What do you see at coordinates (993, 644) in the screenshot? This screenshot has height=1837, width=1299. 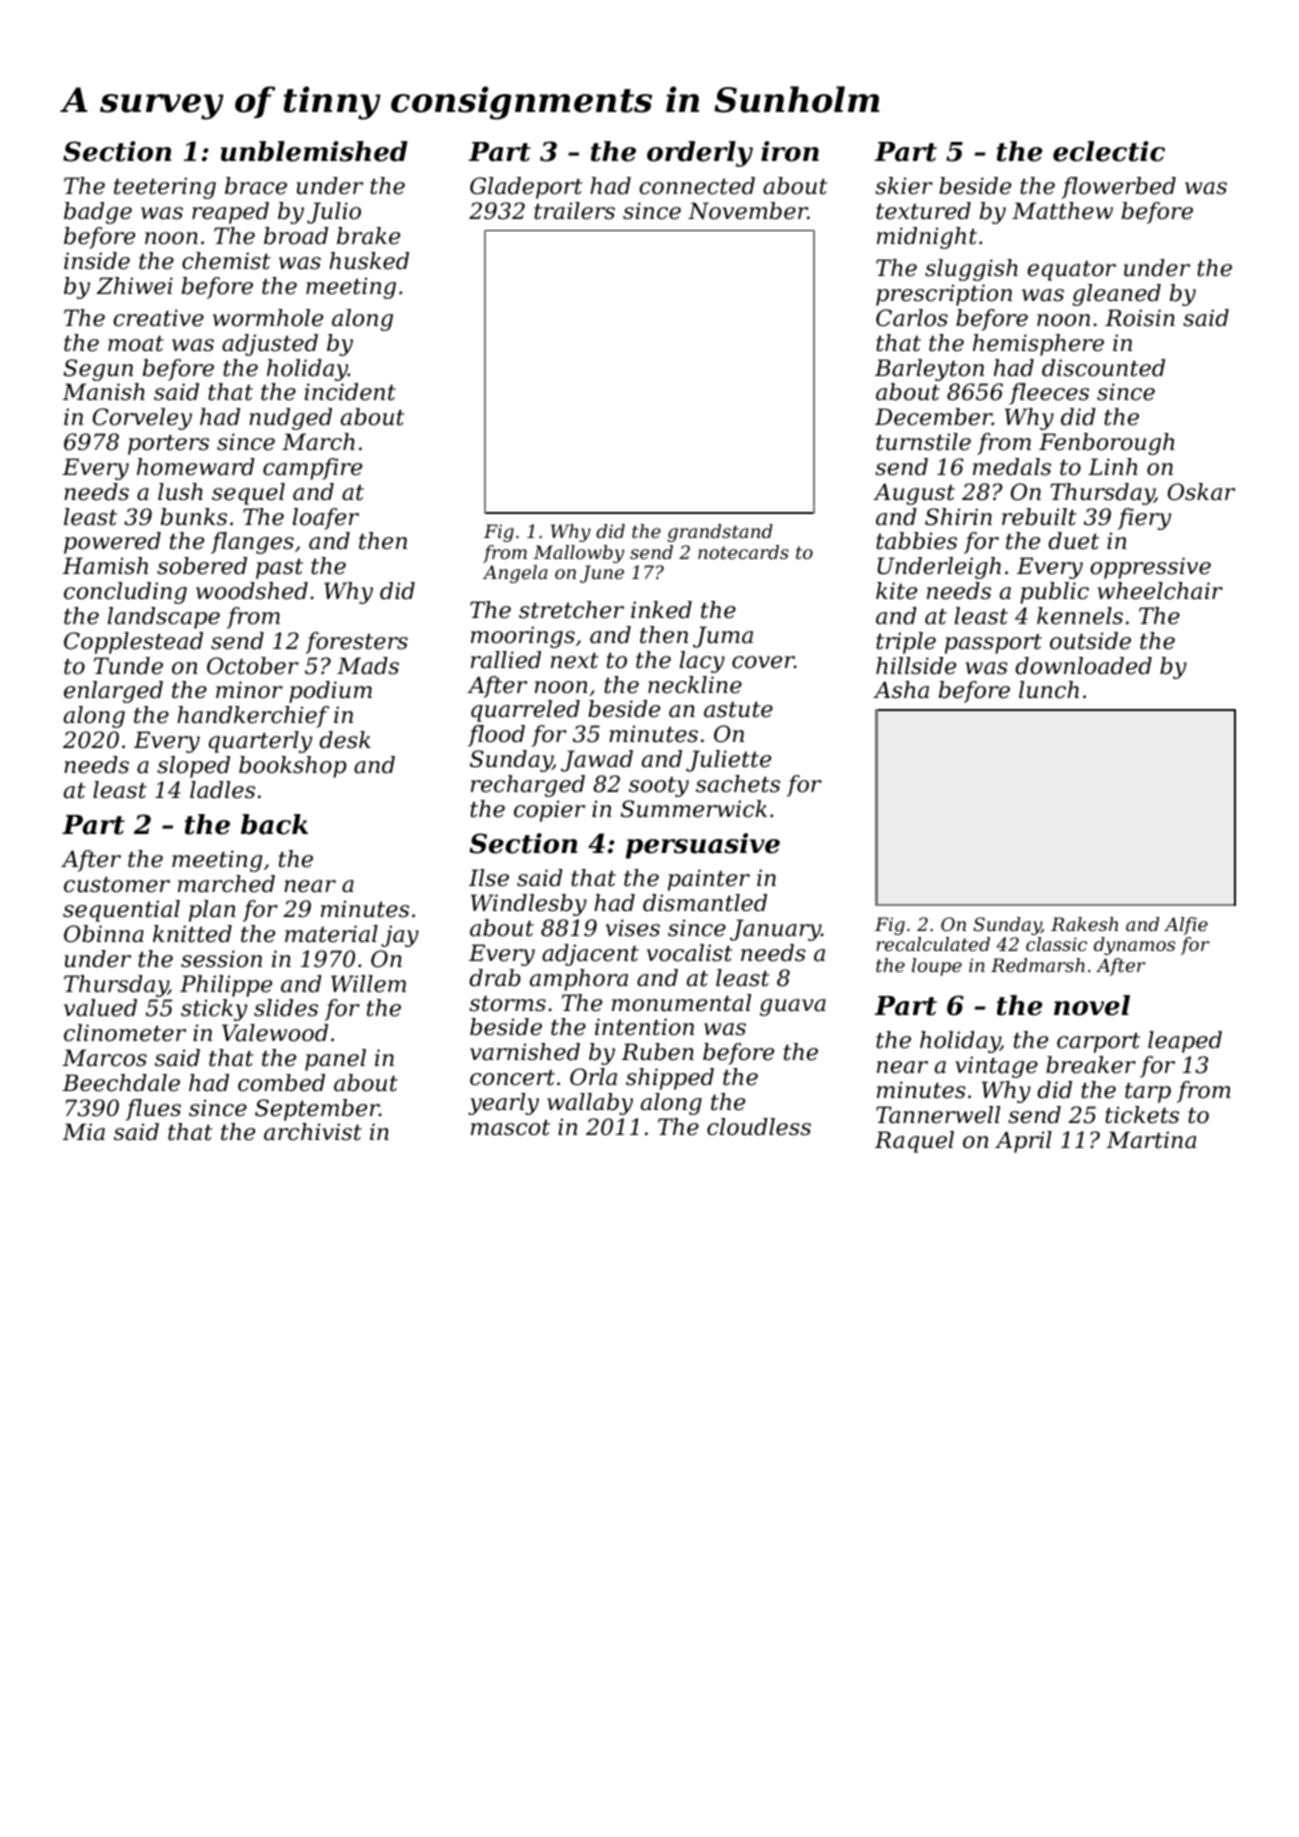 I see `passport` at bounding box center [993, 644].
